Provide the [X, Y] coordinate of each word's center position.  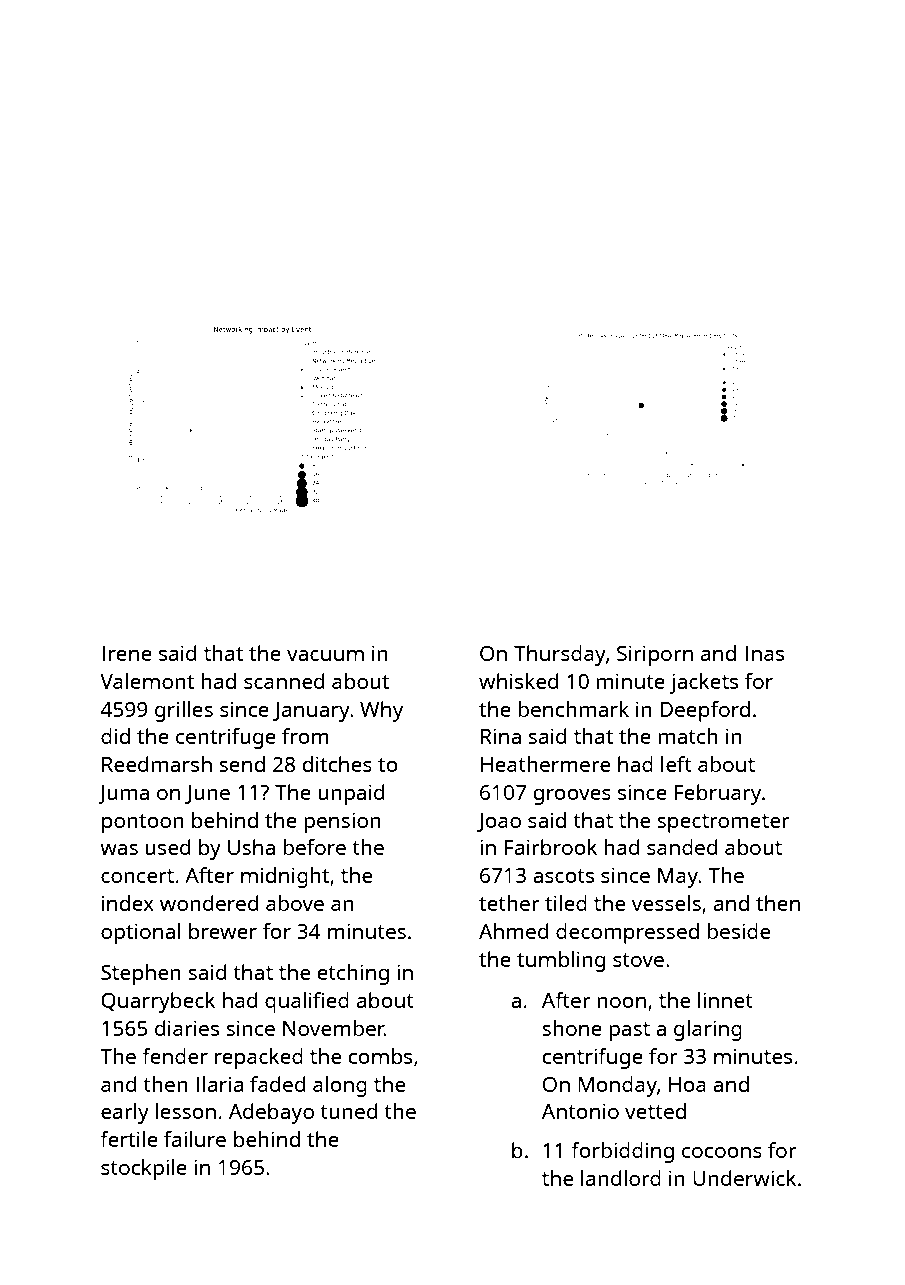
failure [195, 1139]
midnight [285, 877]
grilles [184, 711]
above [295, 903]
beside [738, 931]
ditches [337, 764]
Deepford [705, 711]
